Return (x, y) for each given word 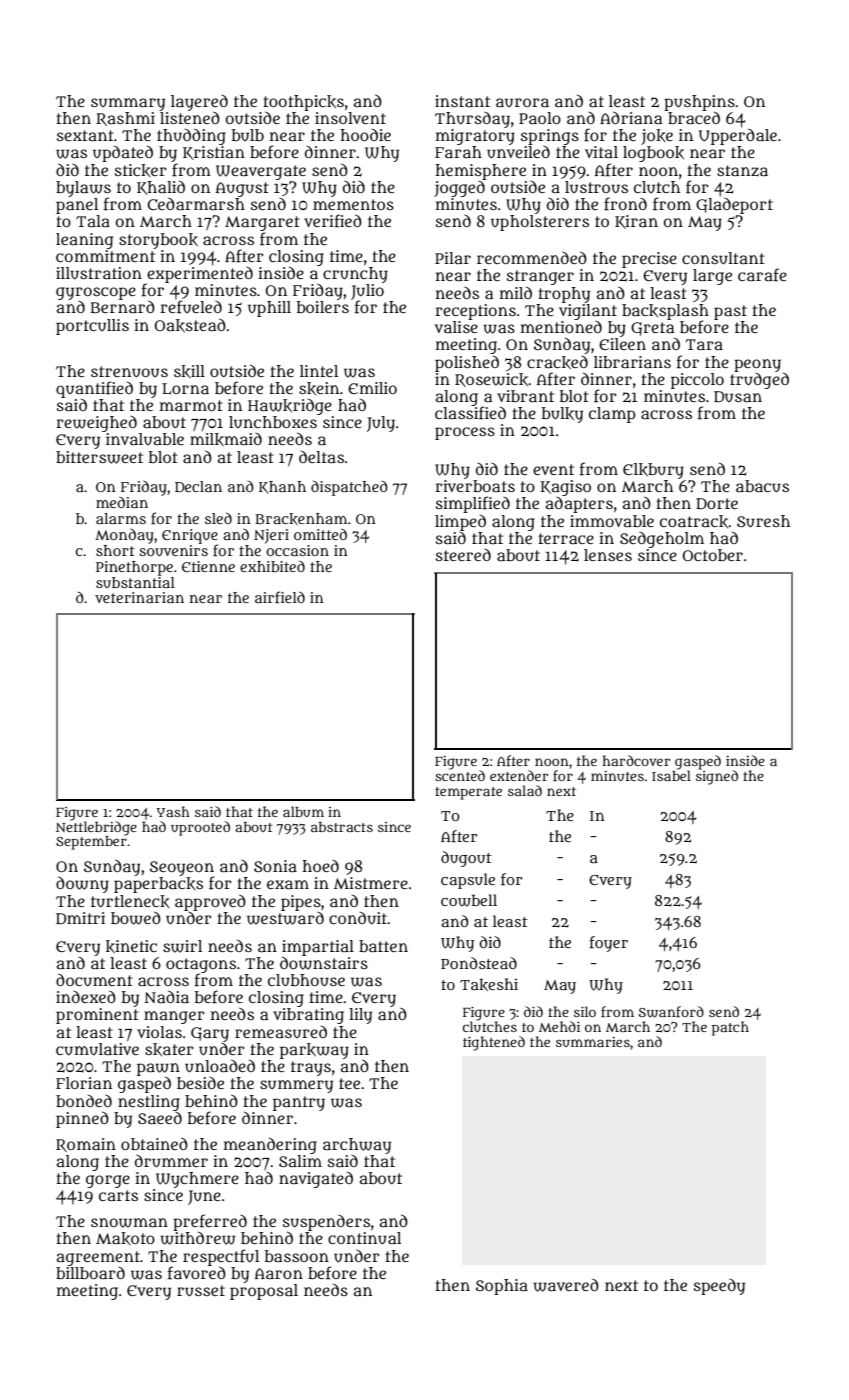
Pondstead (479, 963)
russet (201, 1291)
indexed (86, 996)
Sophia (502, 1287)
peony (757, 365)
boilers (323, 307)
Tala (93, 221)
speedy (719, 1287)
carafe (762, 275)
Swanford (671, 1012)
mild (516, 293)
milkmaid (226, 440)
